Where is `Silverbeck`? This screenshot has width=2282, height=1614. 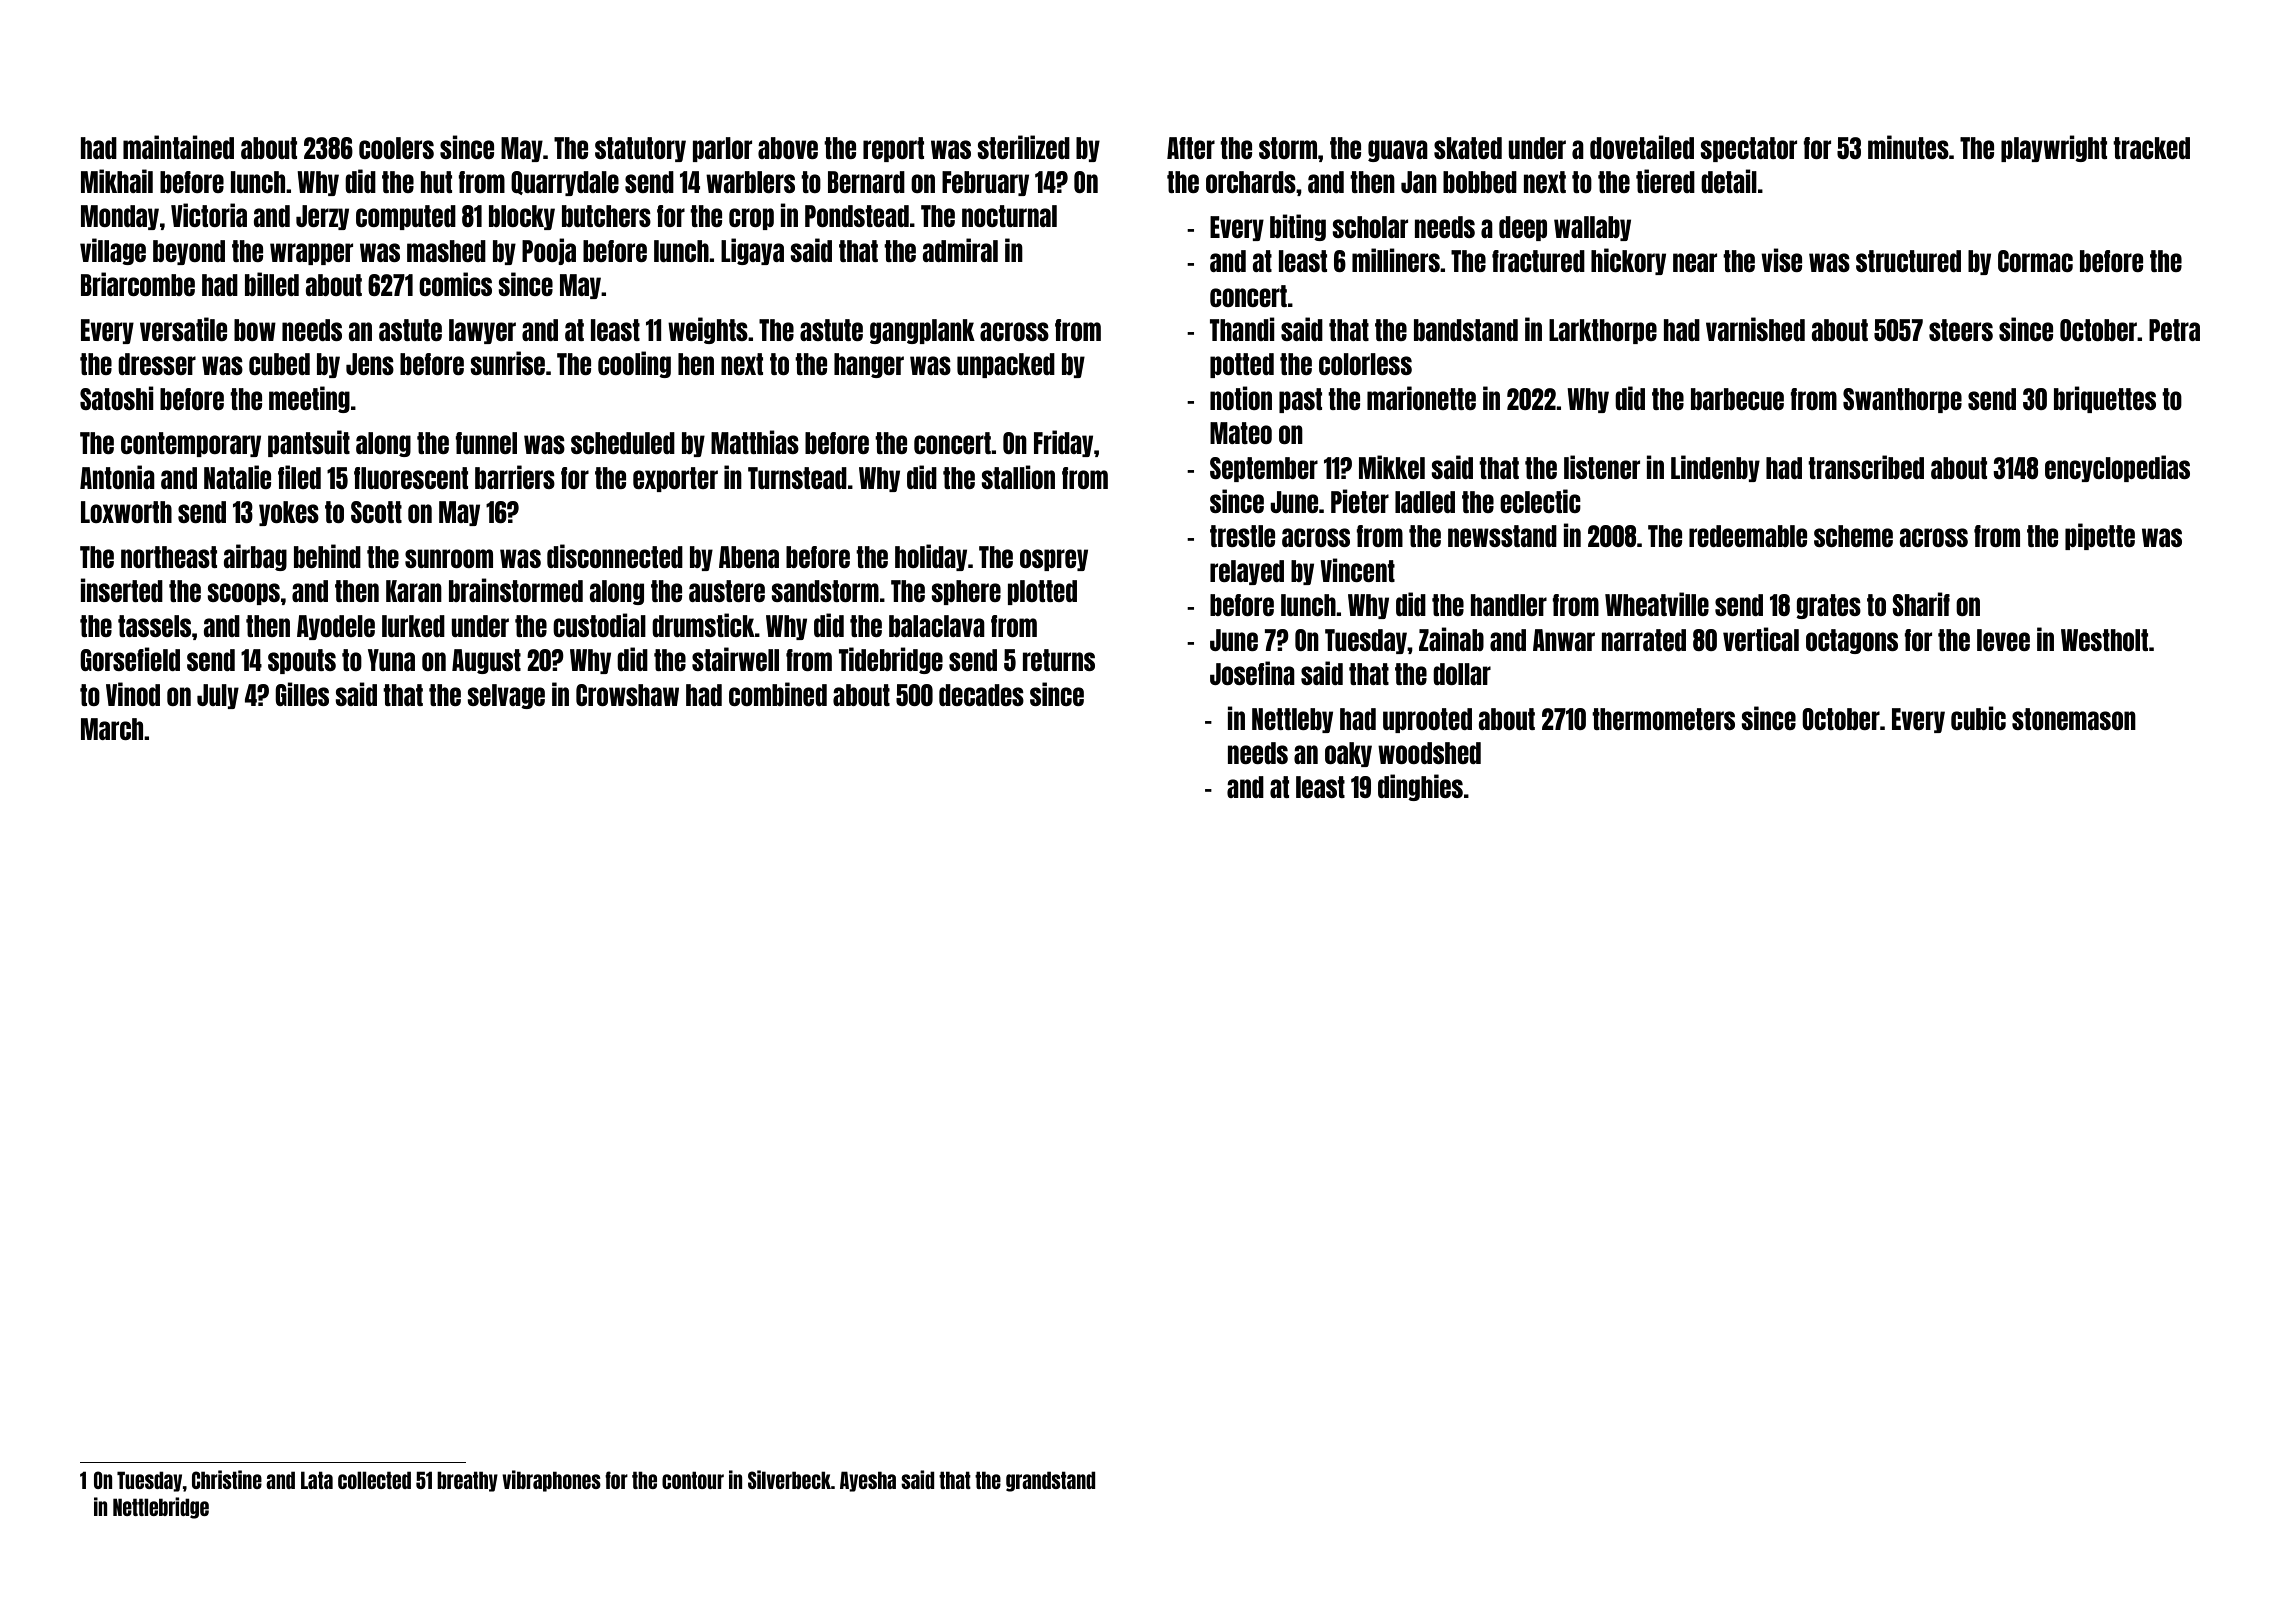 Silverbeck is located at coordinates (789, 1479).
